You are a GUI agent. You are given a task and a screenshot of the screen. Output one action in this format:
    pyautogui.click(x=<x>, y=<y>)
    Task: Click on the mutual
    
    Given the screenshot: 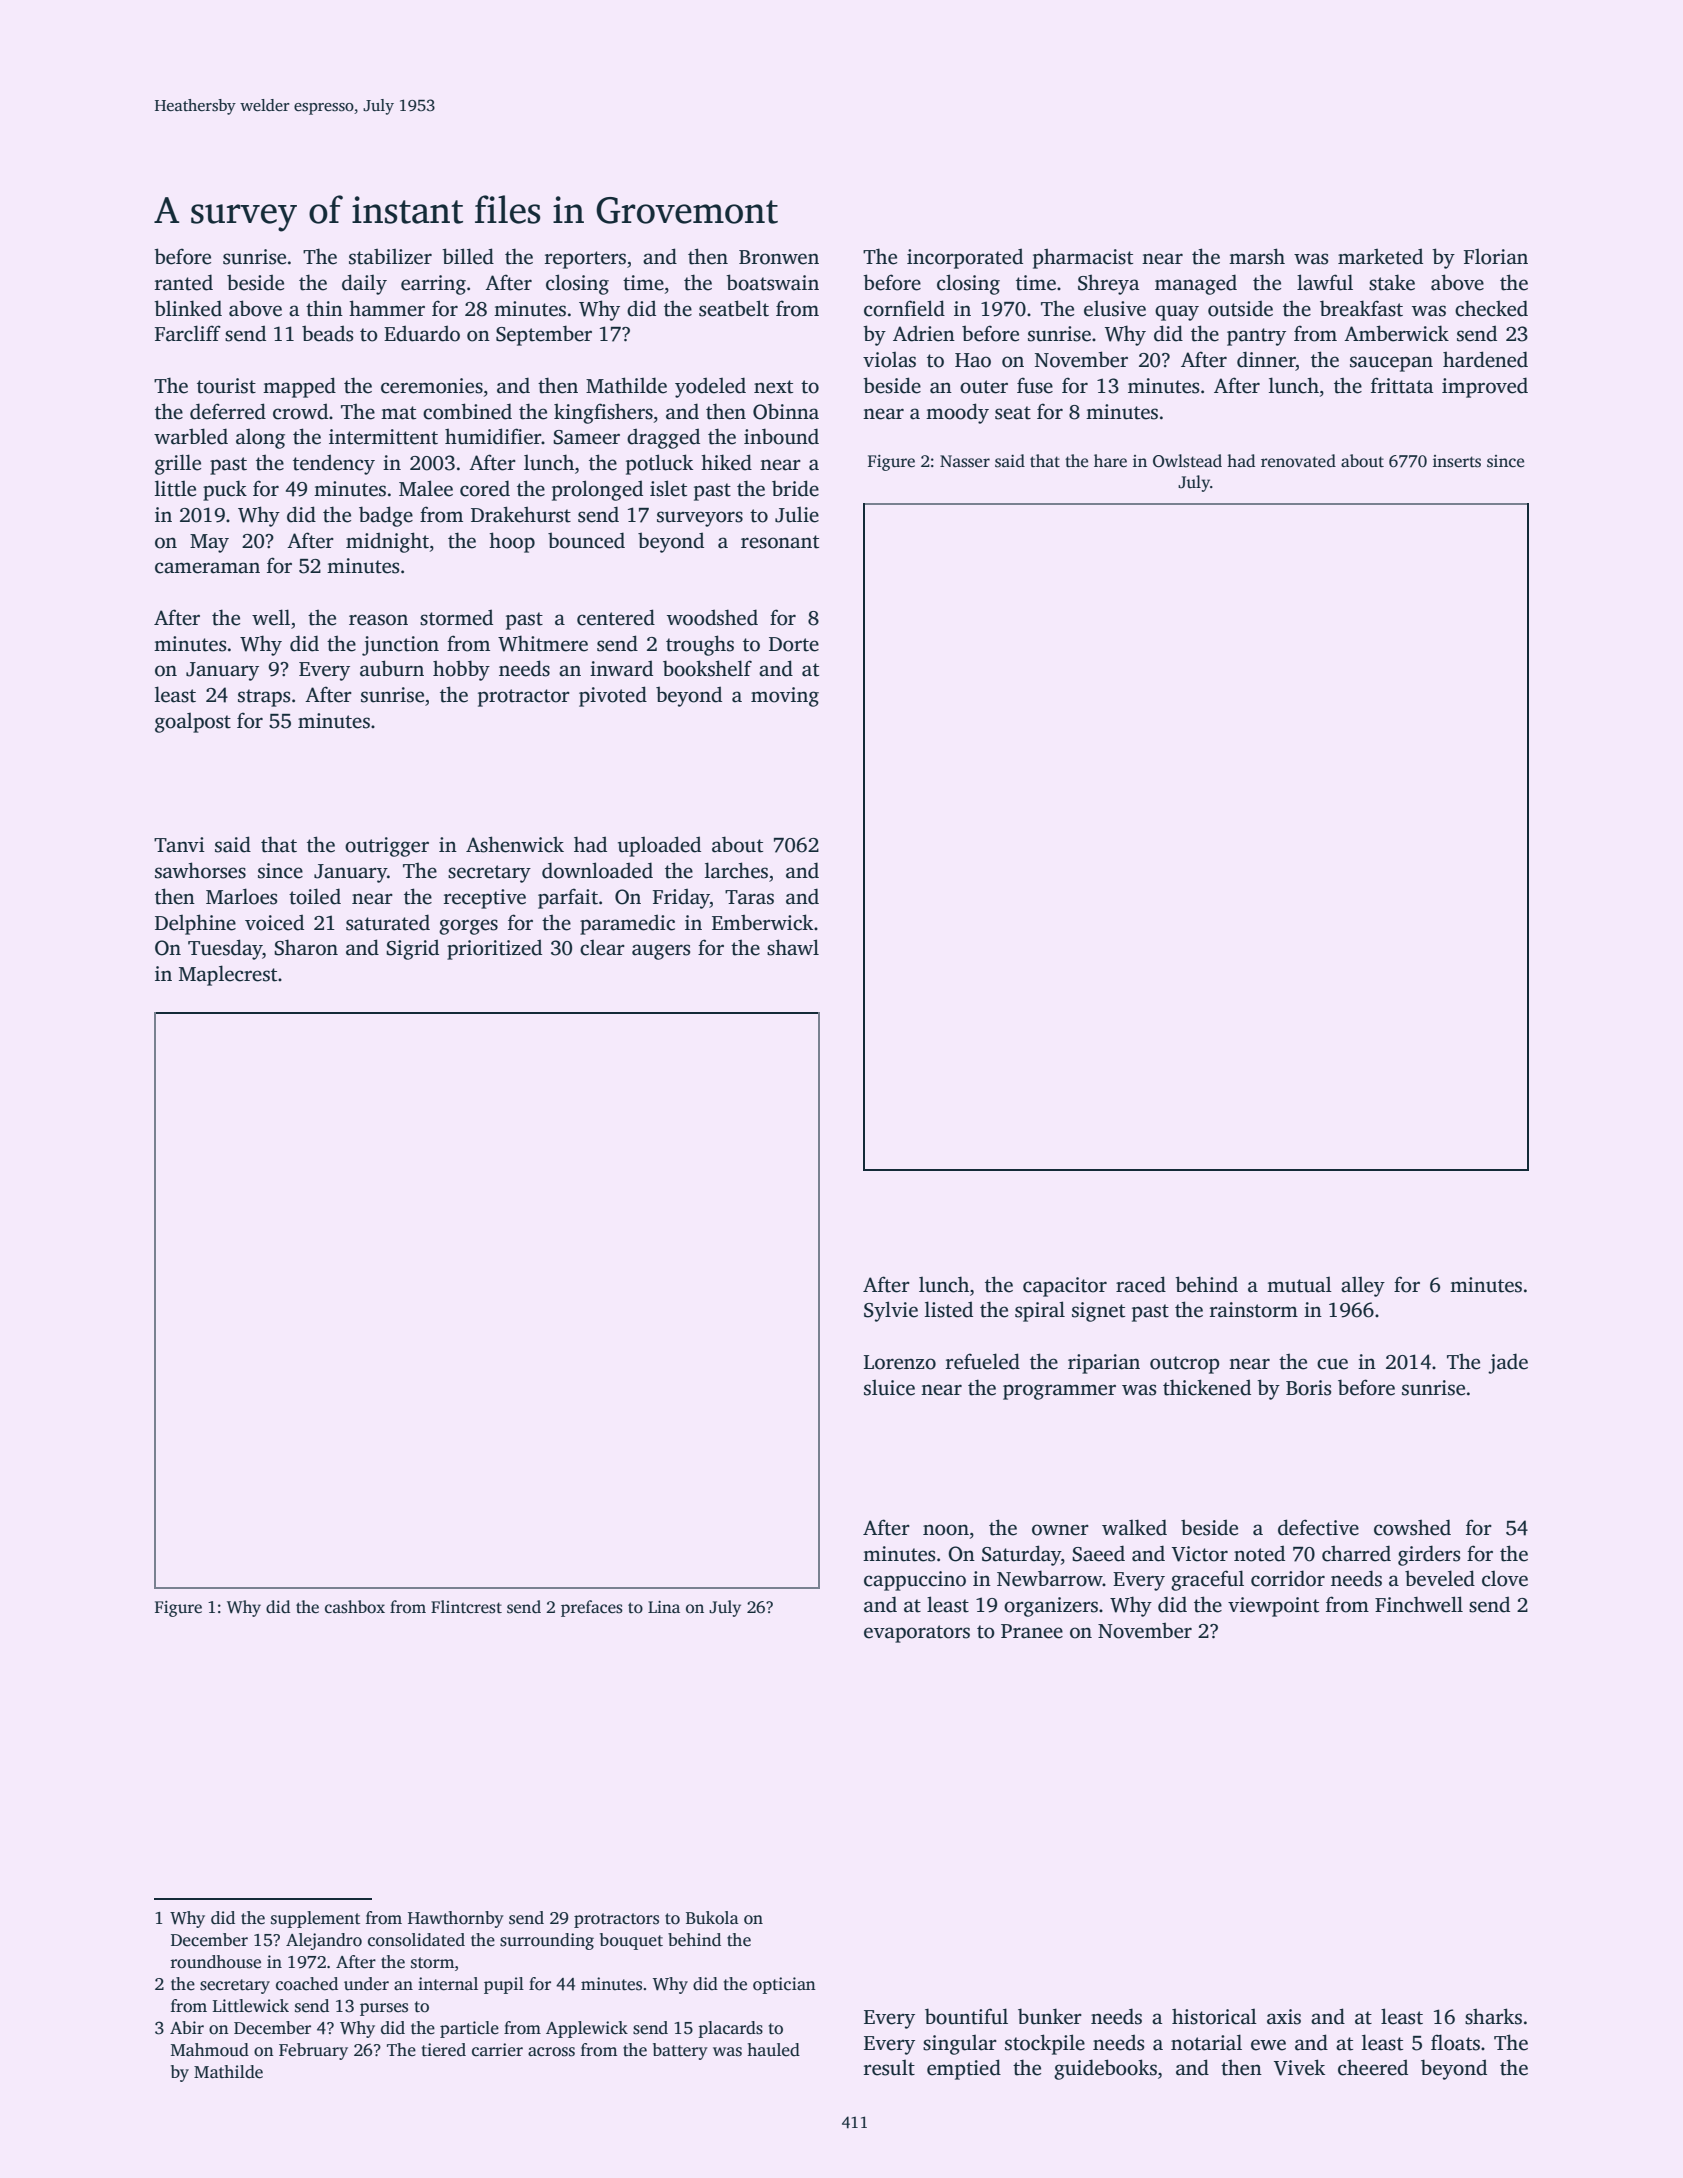 What is the action you would take?
    pyautogui.click(x=1299, y=1285)
